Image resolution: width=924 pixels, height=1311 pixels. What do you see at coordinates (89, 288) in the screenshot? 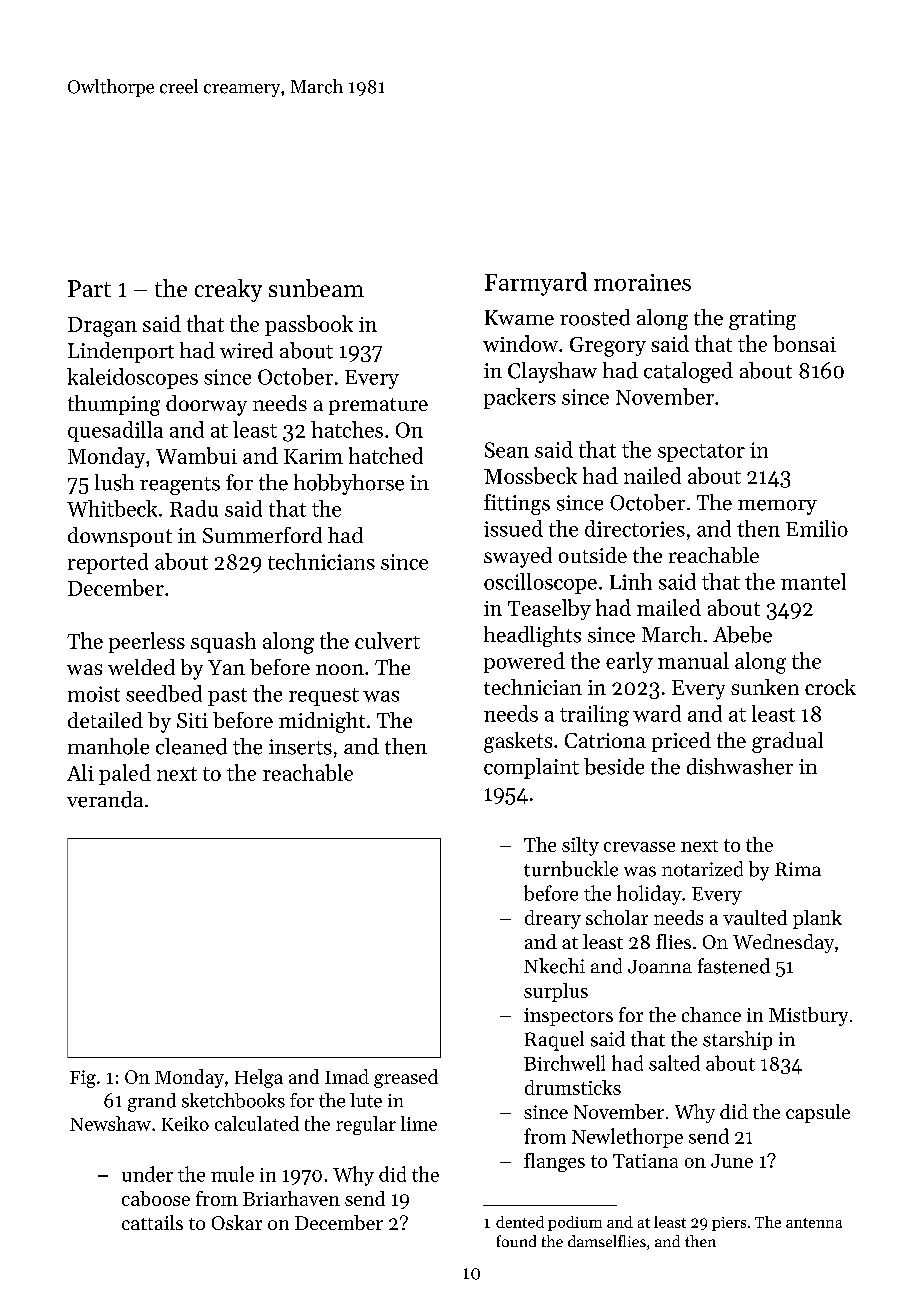
I see `Part` at bounding box center [89, 288].
